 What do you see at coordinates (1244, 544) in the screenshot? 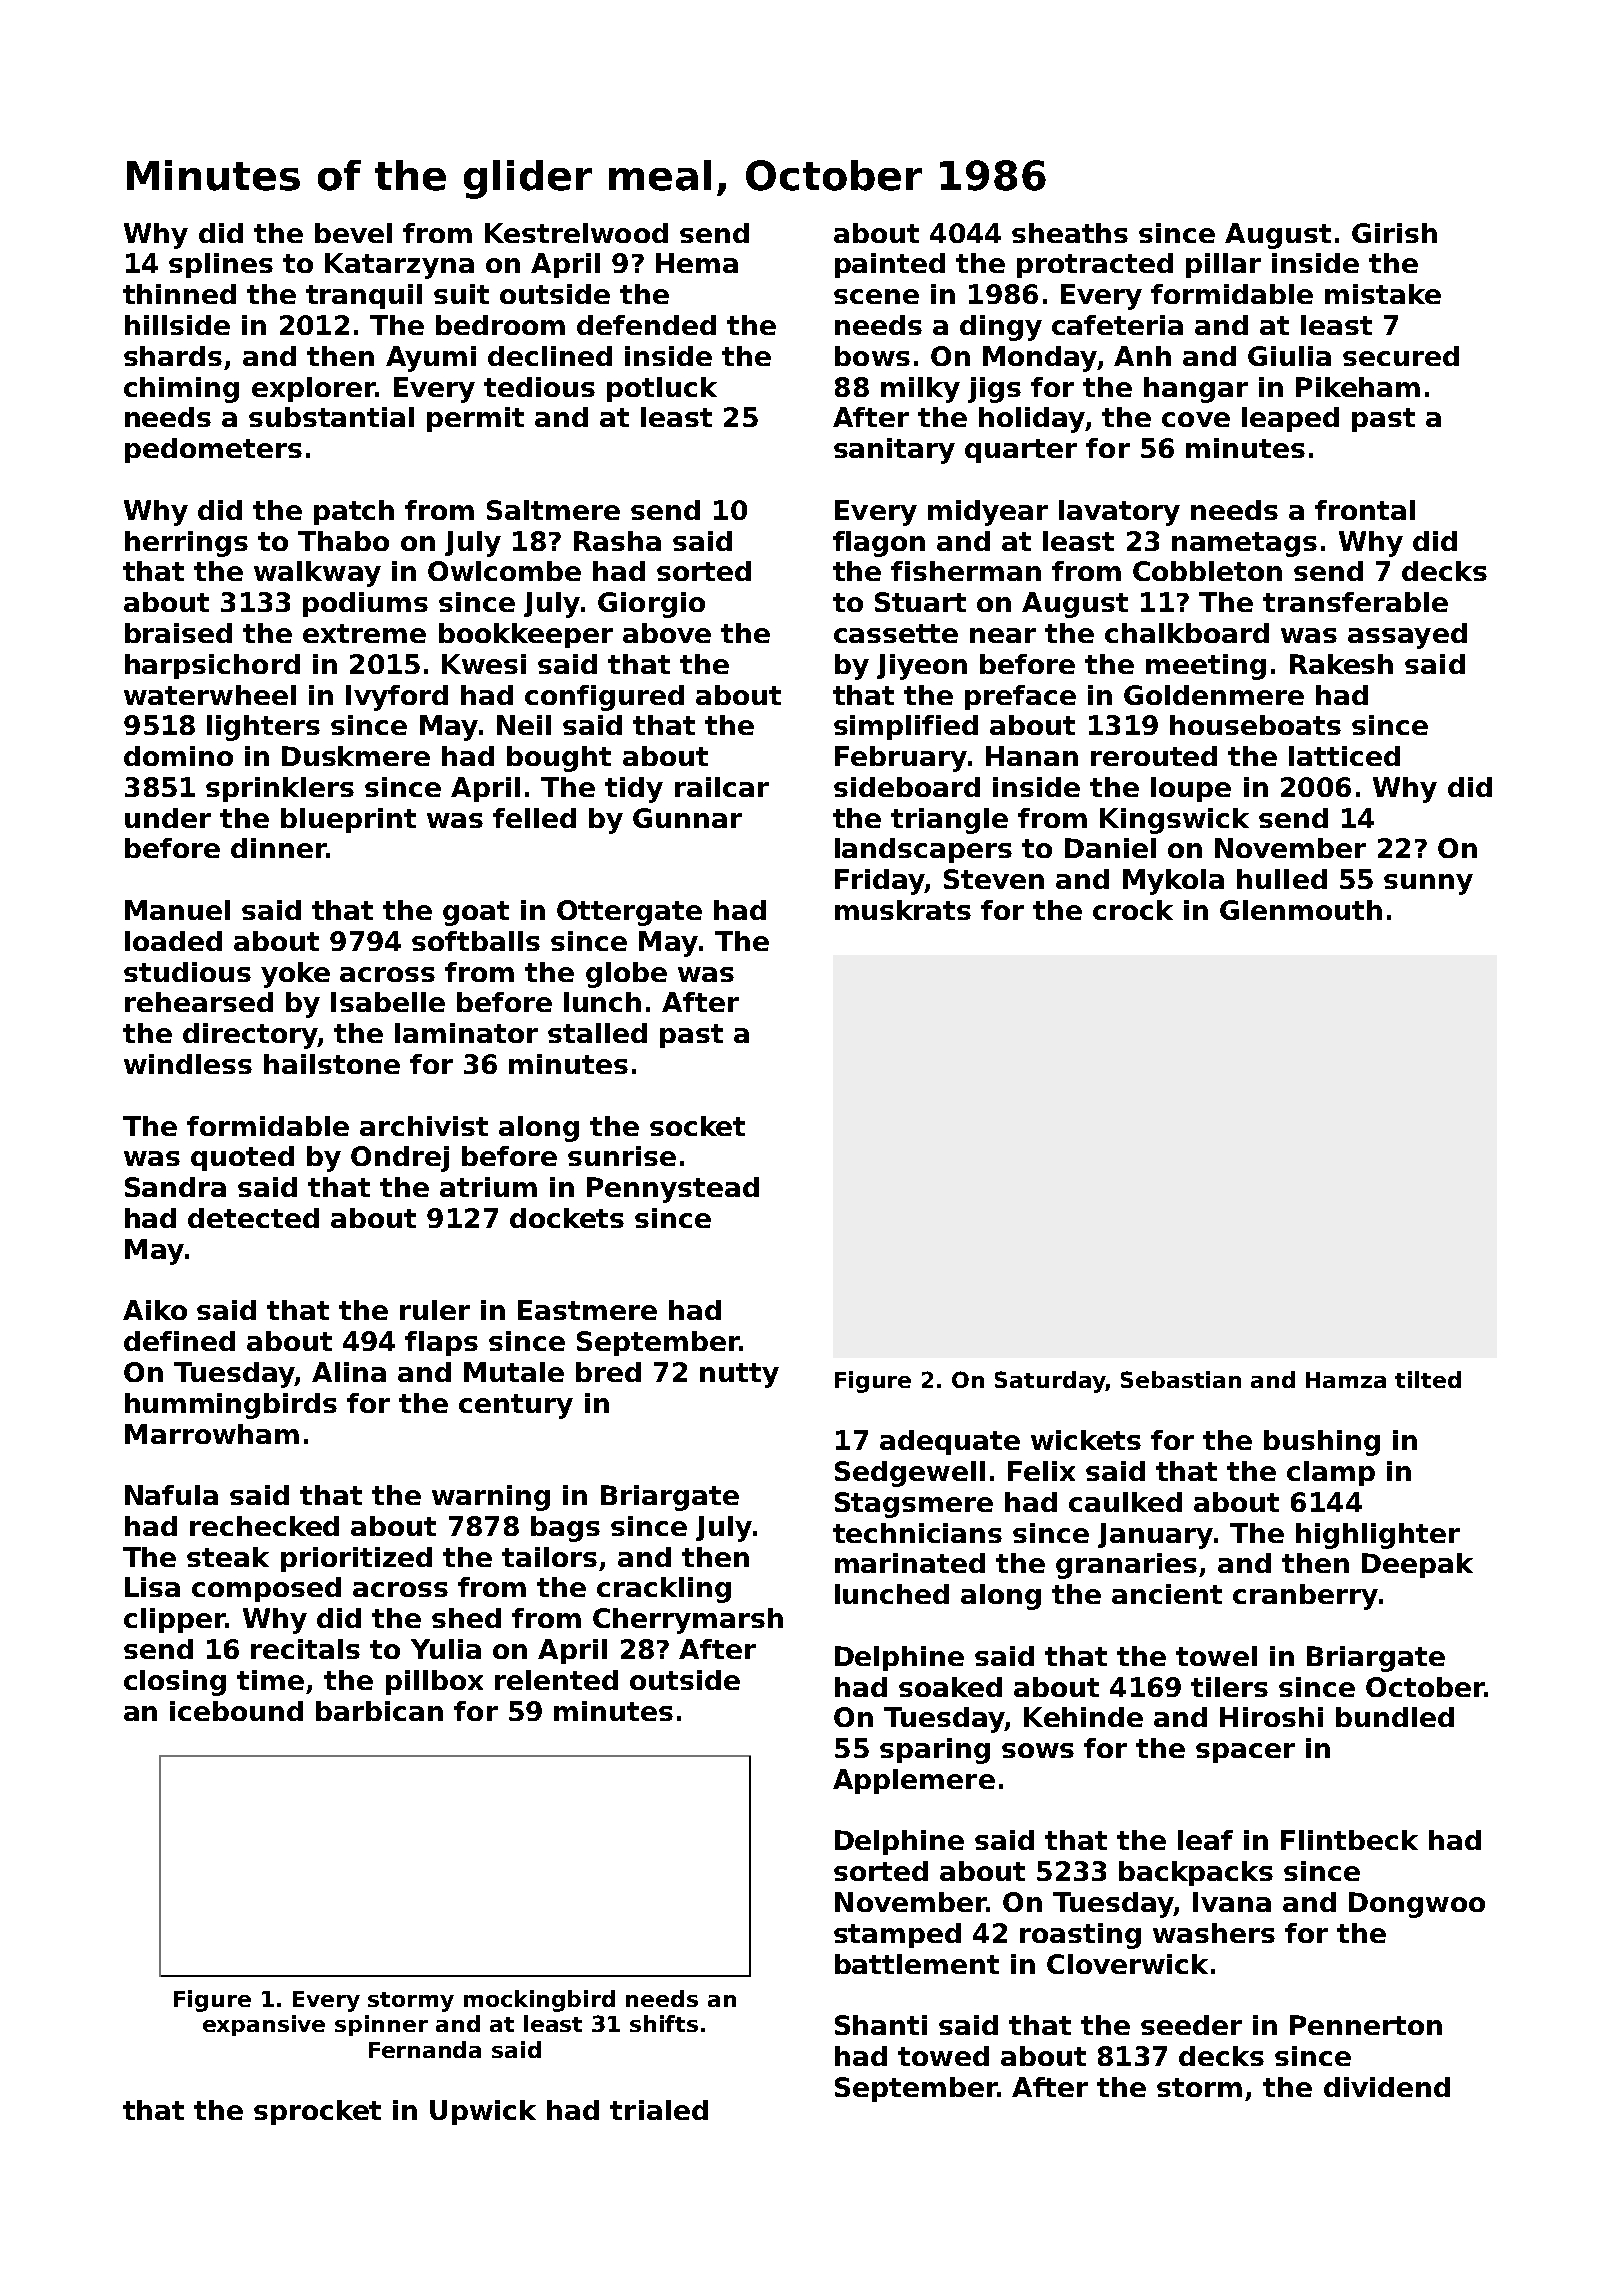
I see `nametags` at bounding box center [1244, 544].
